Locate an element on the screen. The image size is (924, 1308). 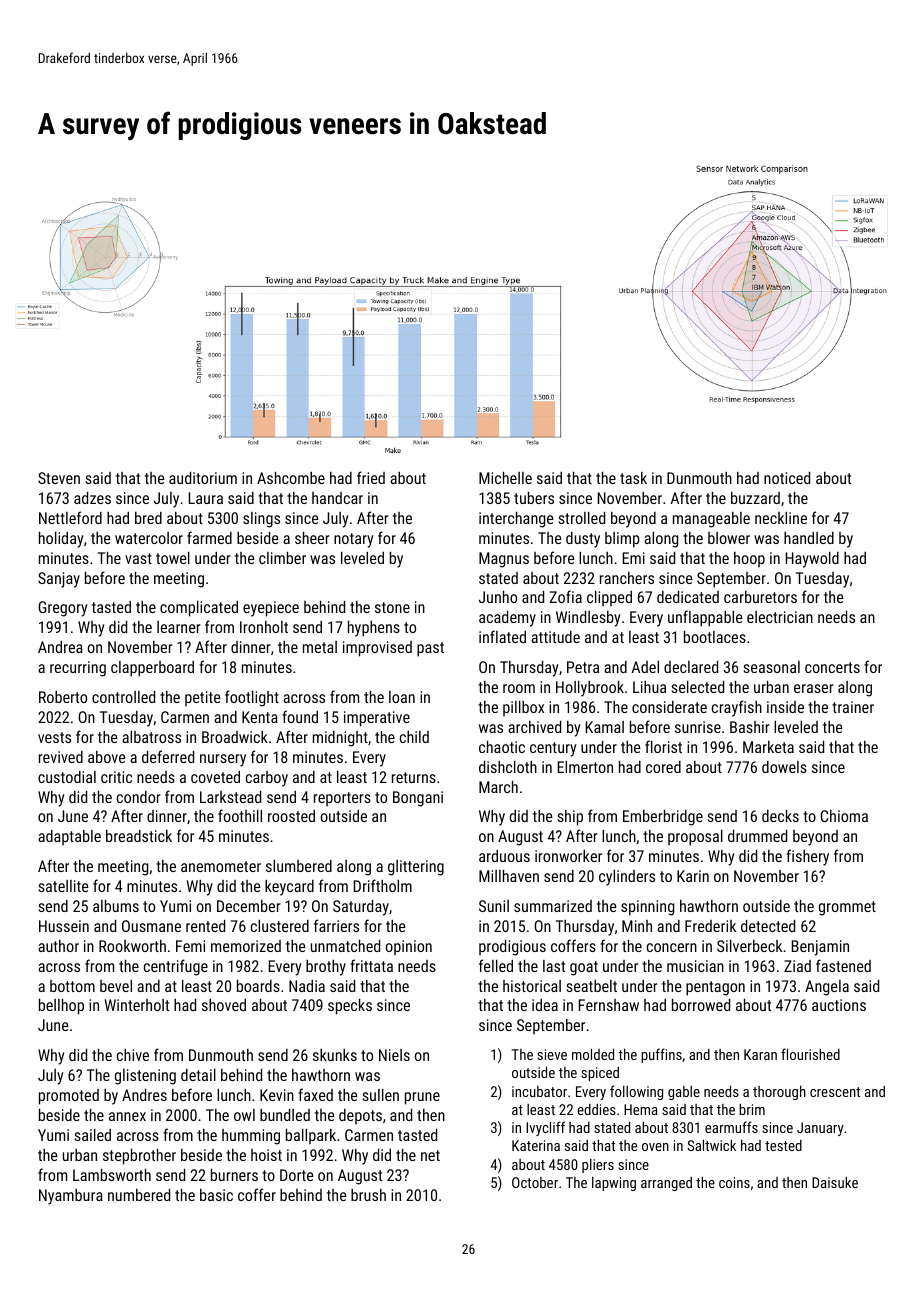
dishcloth is located at coordinates (508, 767).
